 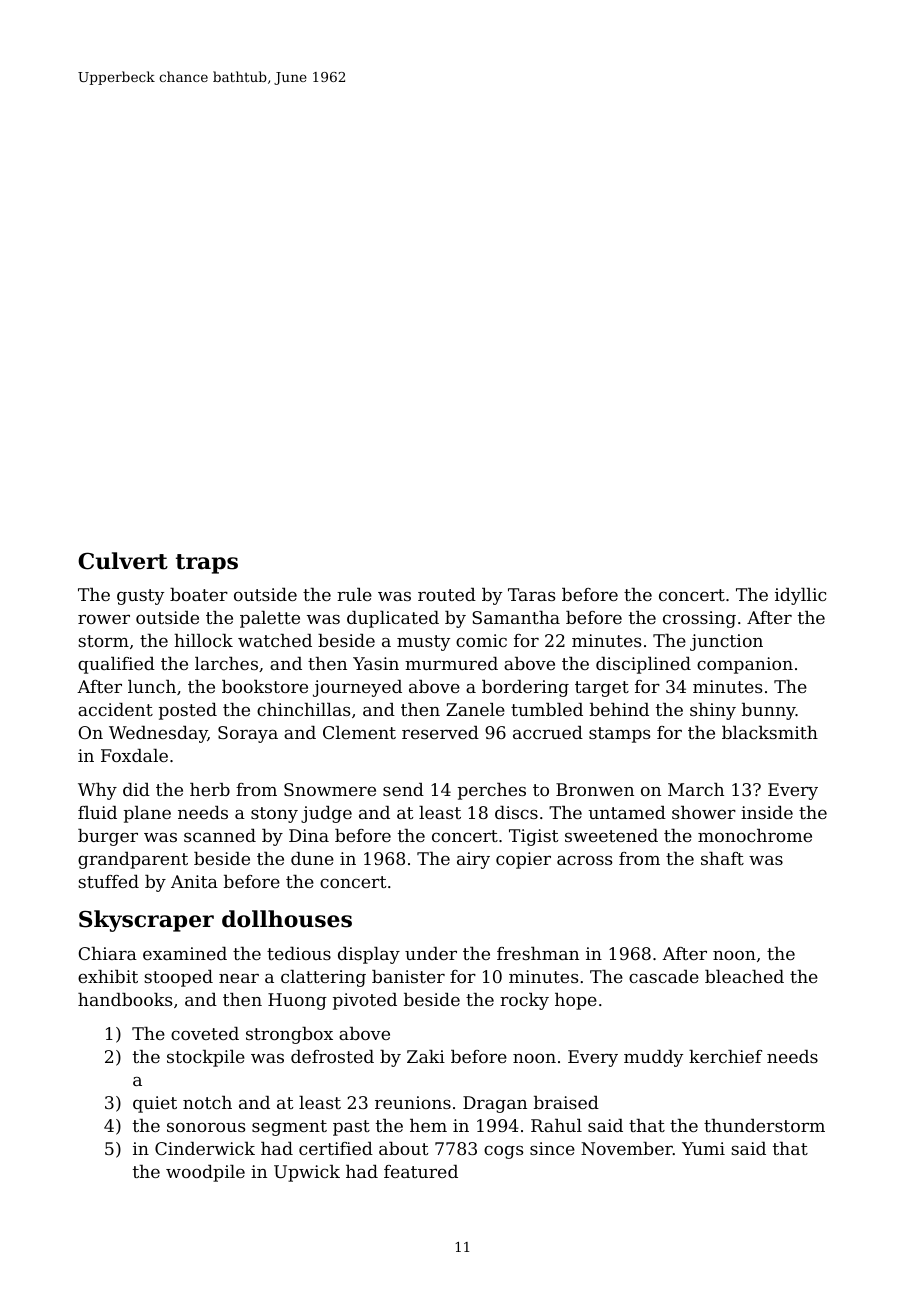 What do you see at coordinates (755, 835) in the image?
I see `monochrome` at bounding box center [755, 835].
